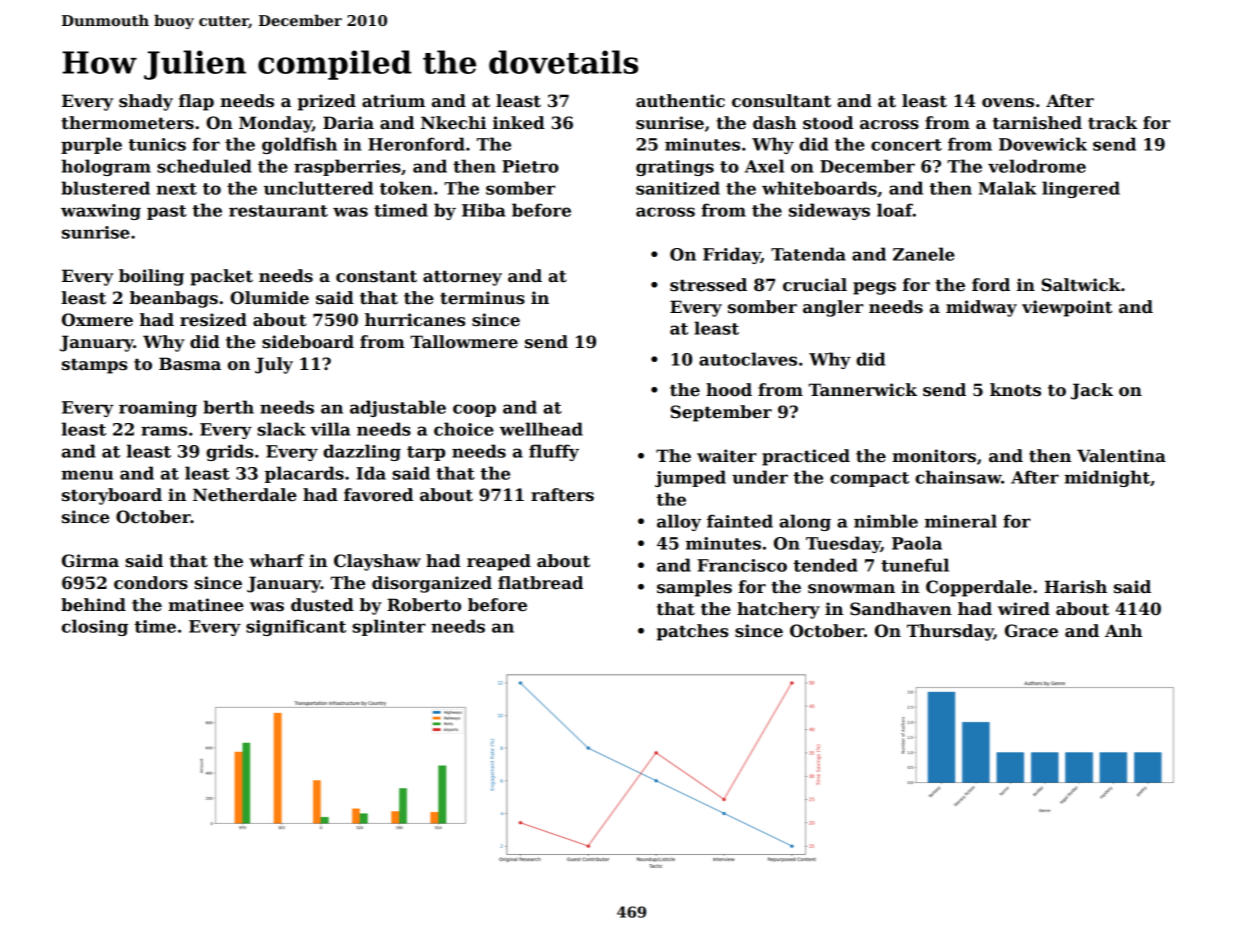 The height and width of the document is (952, 1233). Describe the element at coordinates (1037, 123) in the document. I see `tarnished` at that location.
